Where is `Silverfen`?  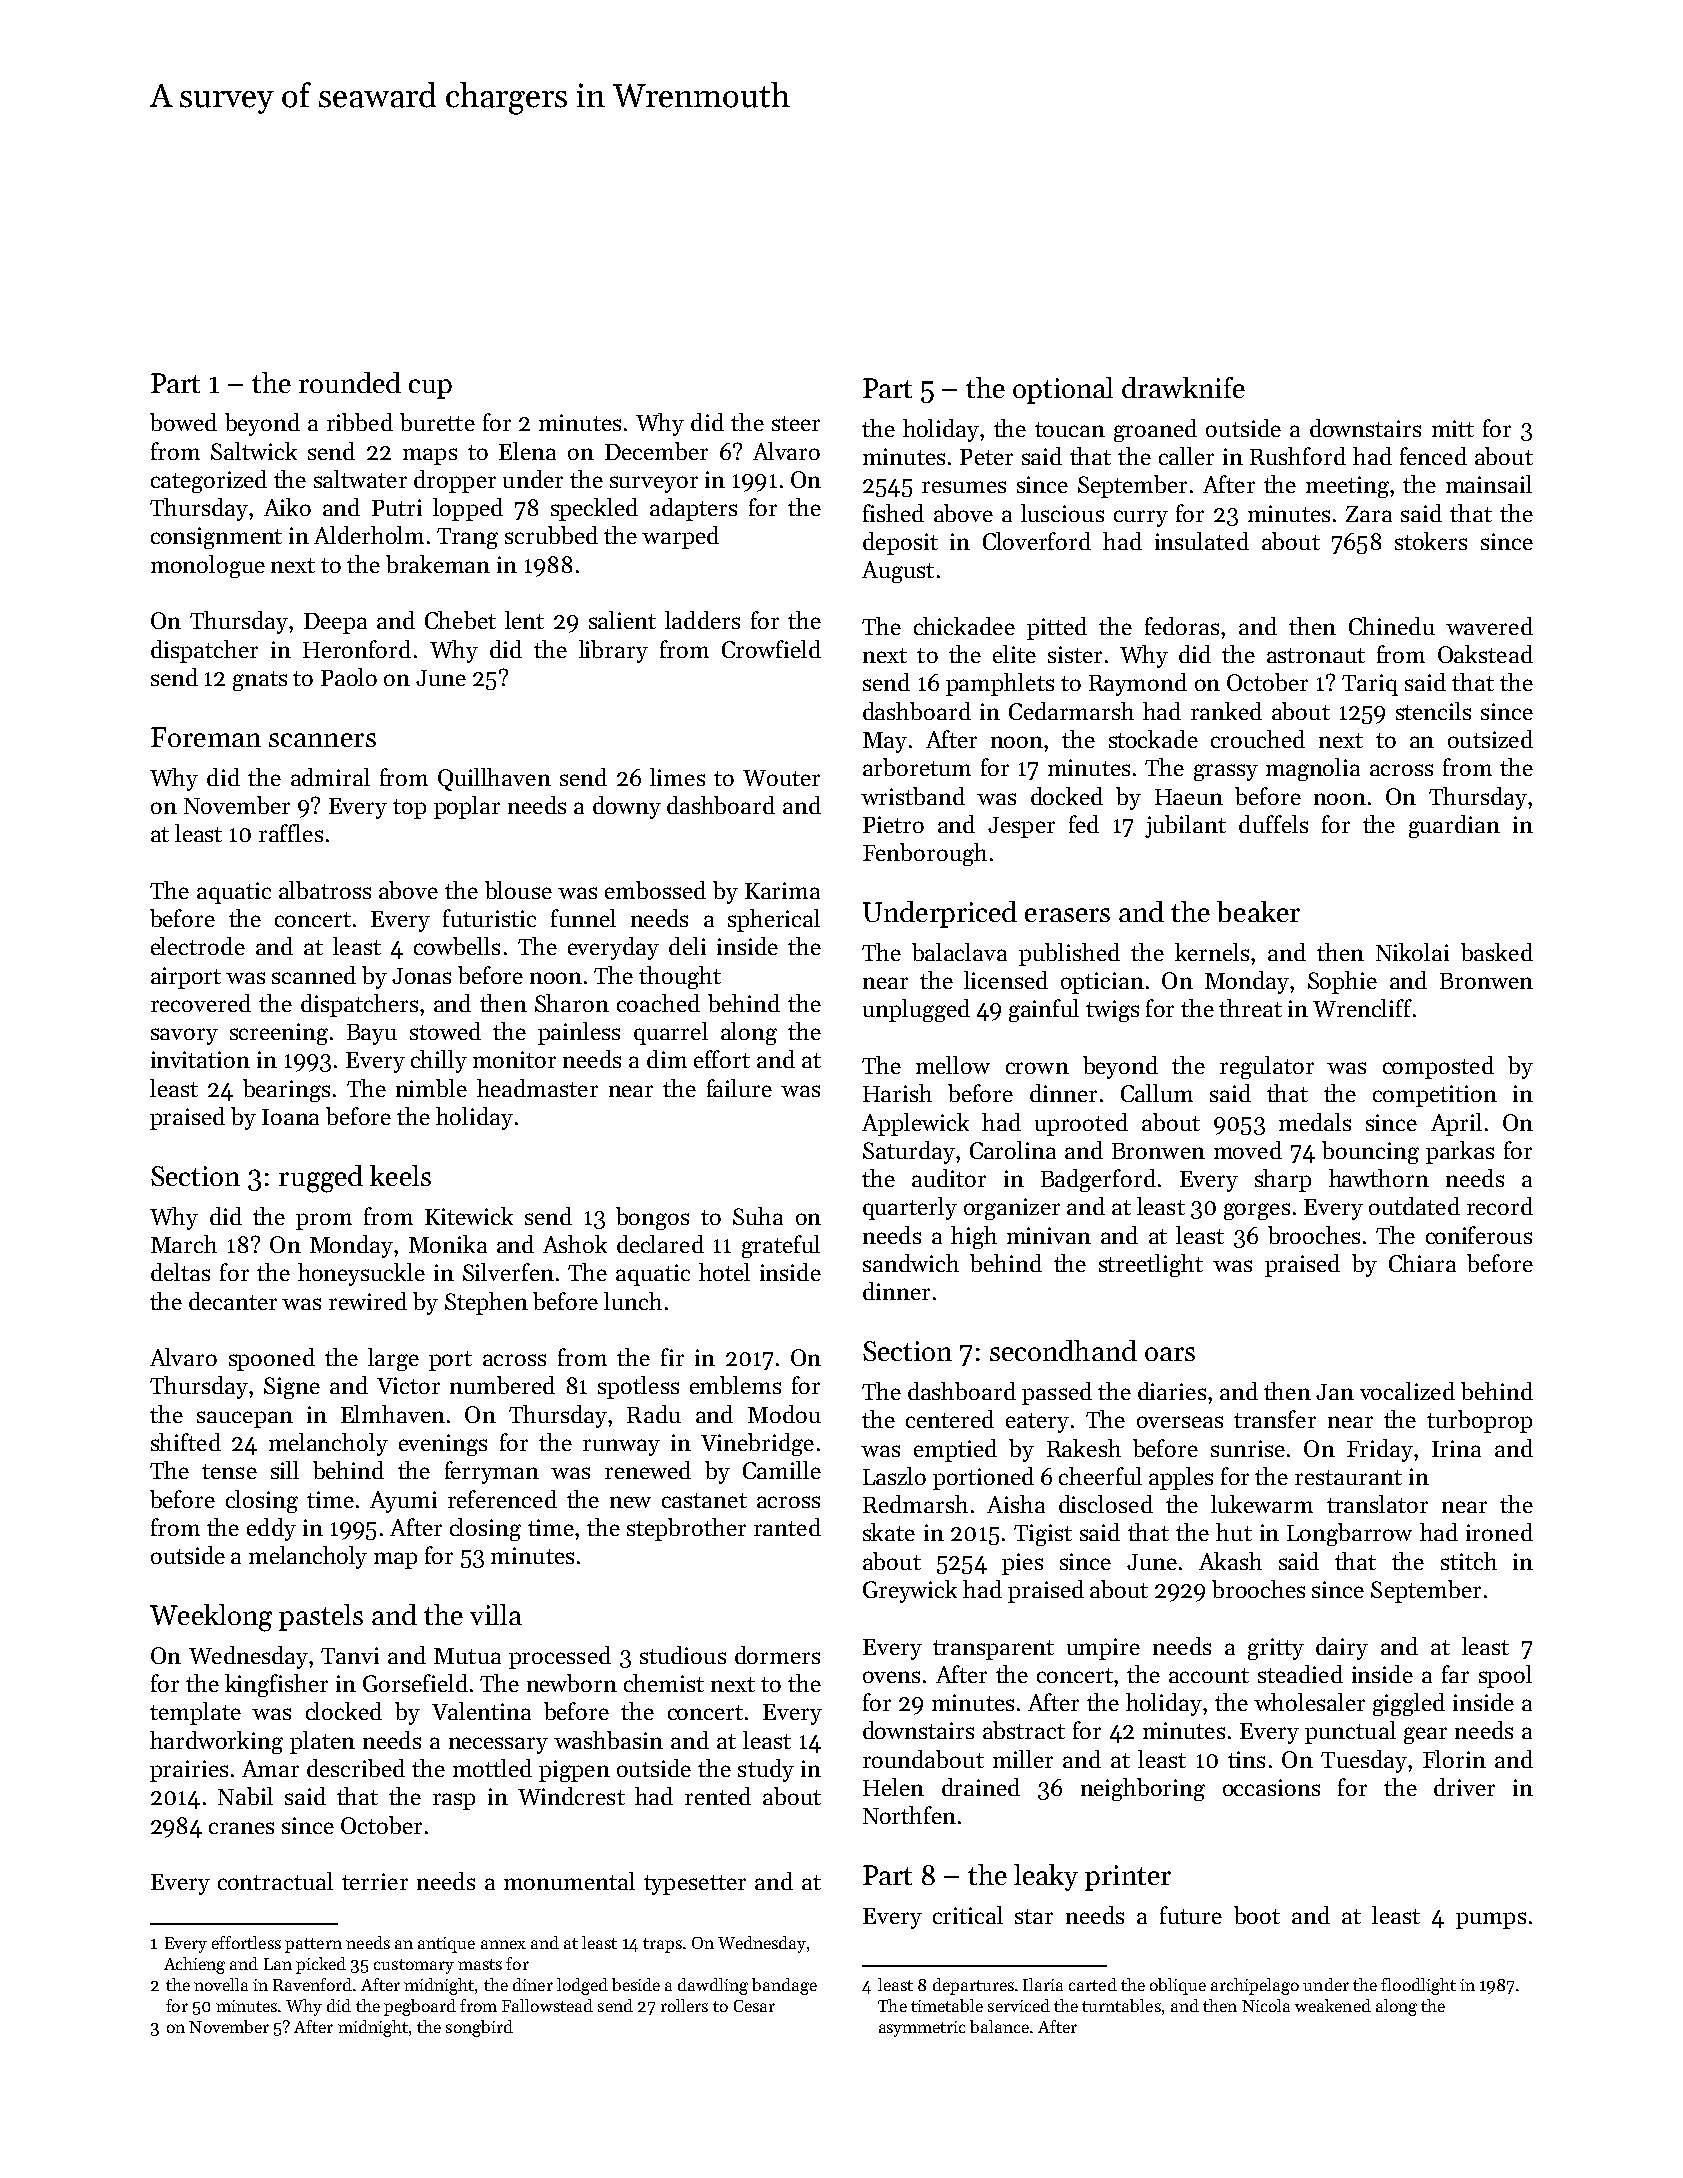
Silverfen is located at coordinates (508, 1272).
